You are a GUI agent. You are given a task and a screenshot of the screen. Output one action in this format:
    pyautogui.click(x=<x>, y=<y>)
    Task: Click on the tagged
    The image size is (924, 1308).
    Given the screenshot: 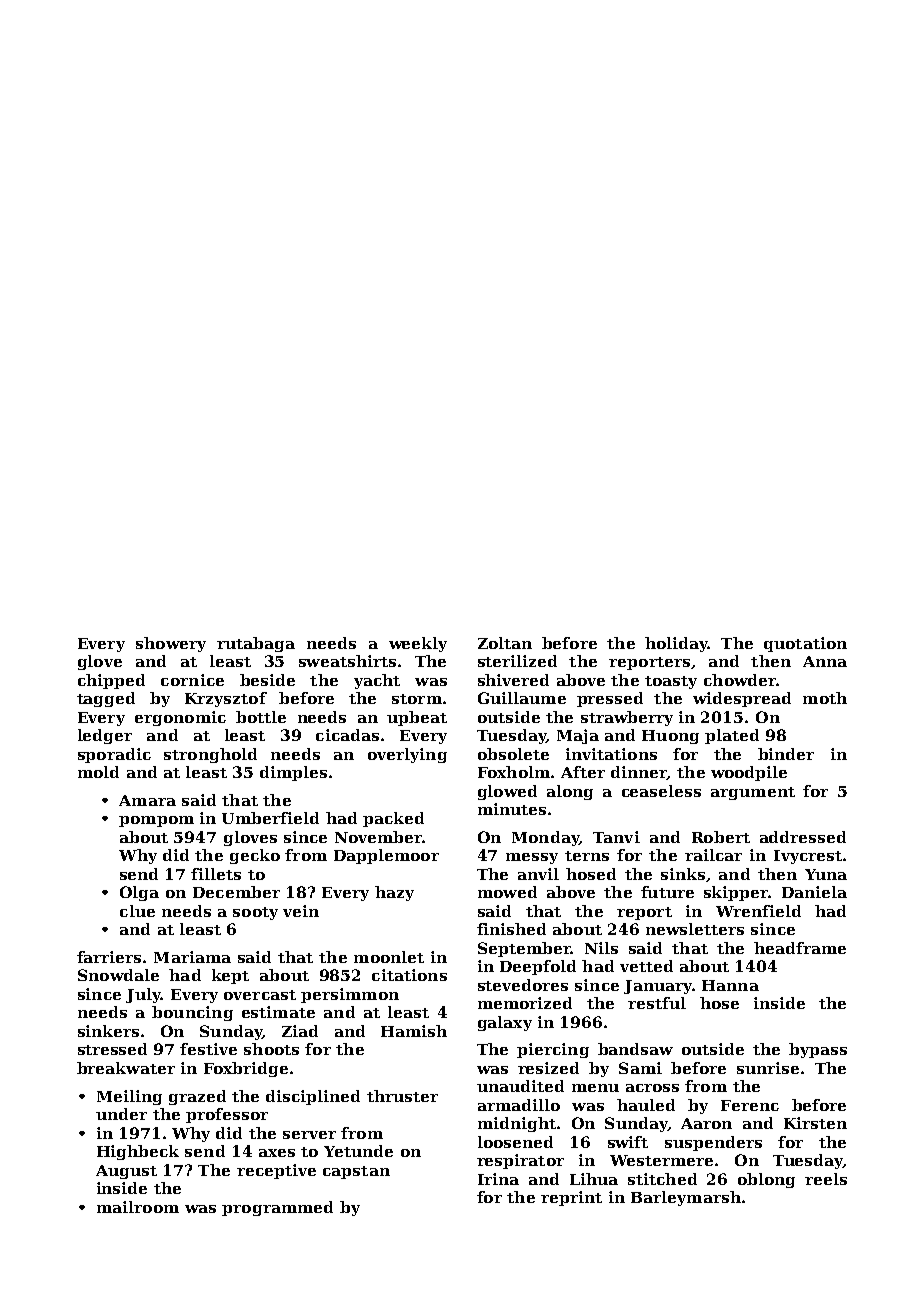 What is the action you would take?
    pyautogui.click(x=106, y=699)
